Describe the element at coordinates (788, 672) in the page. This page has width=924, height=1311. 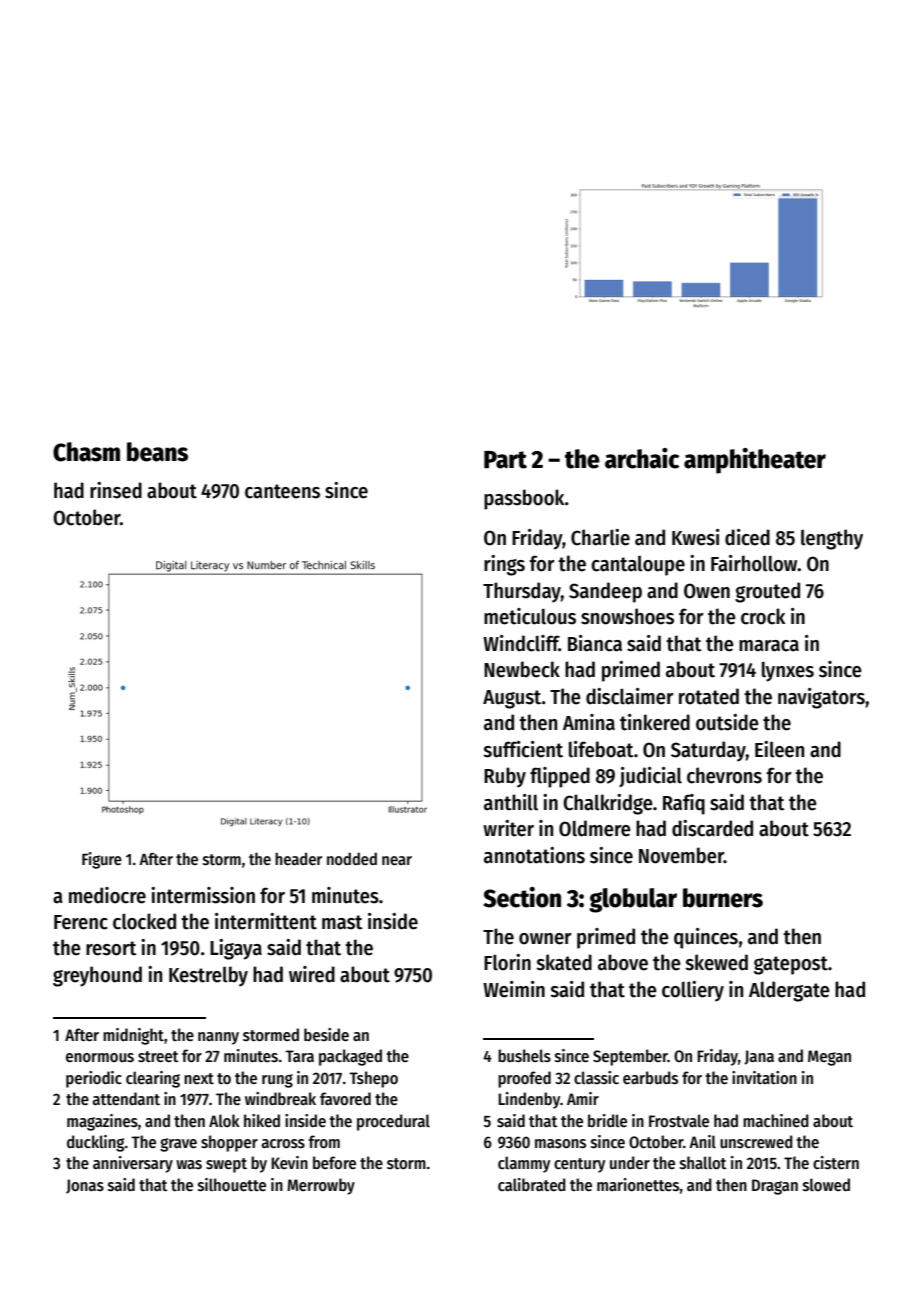
I see `lynxes` at that location.
